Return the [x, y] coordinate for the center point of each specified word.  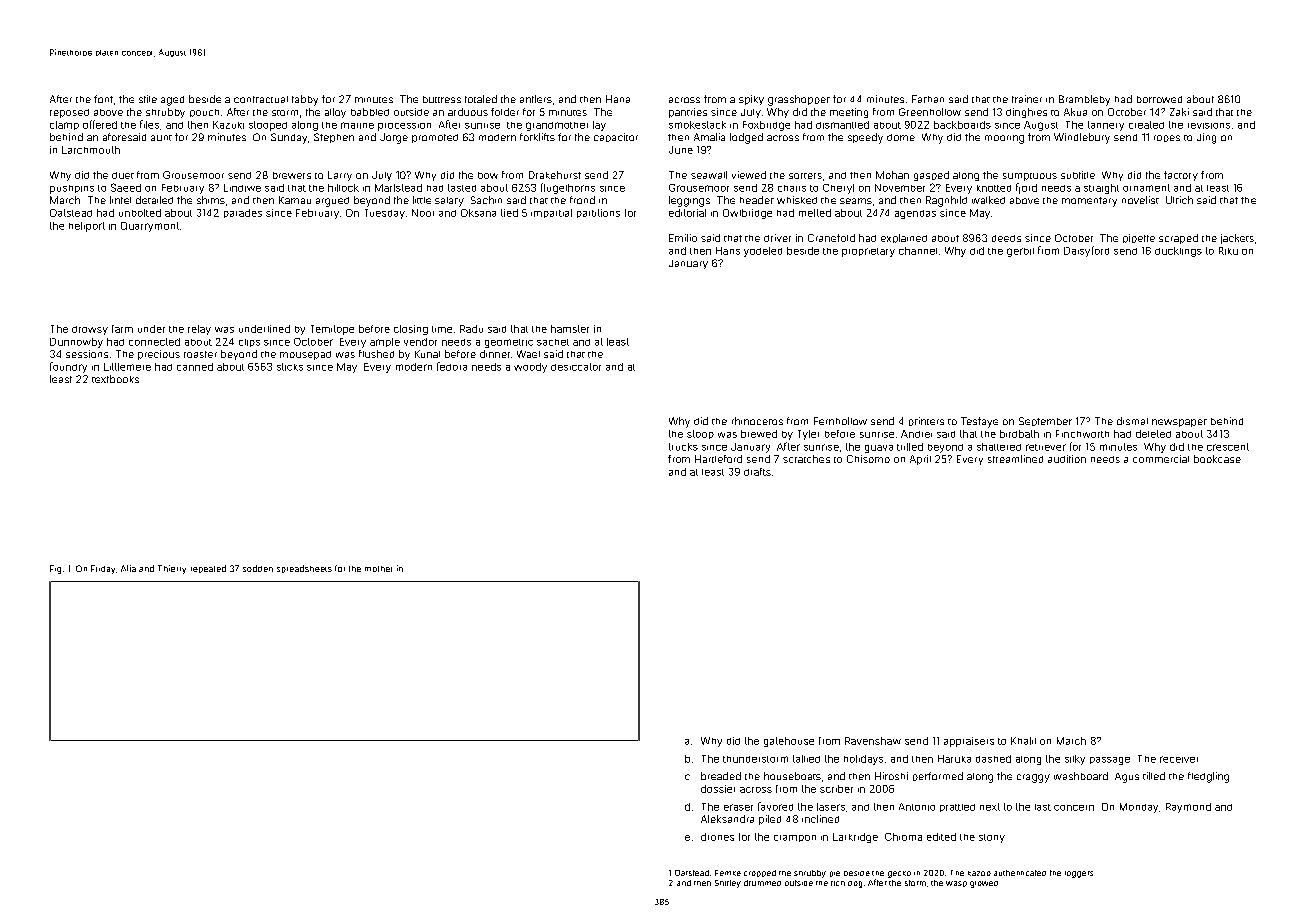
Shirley [728, 884]
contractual [261, 99]
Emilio [683, 238]
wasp [956, 884]
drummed [762, 883]
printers [926, 421]
